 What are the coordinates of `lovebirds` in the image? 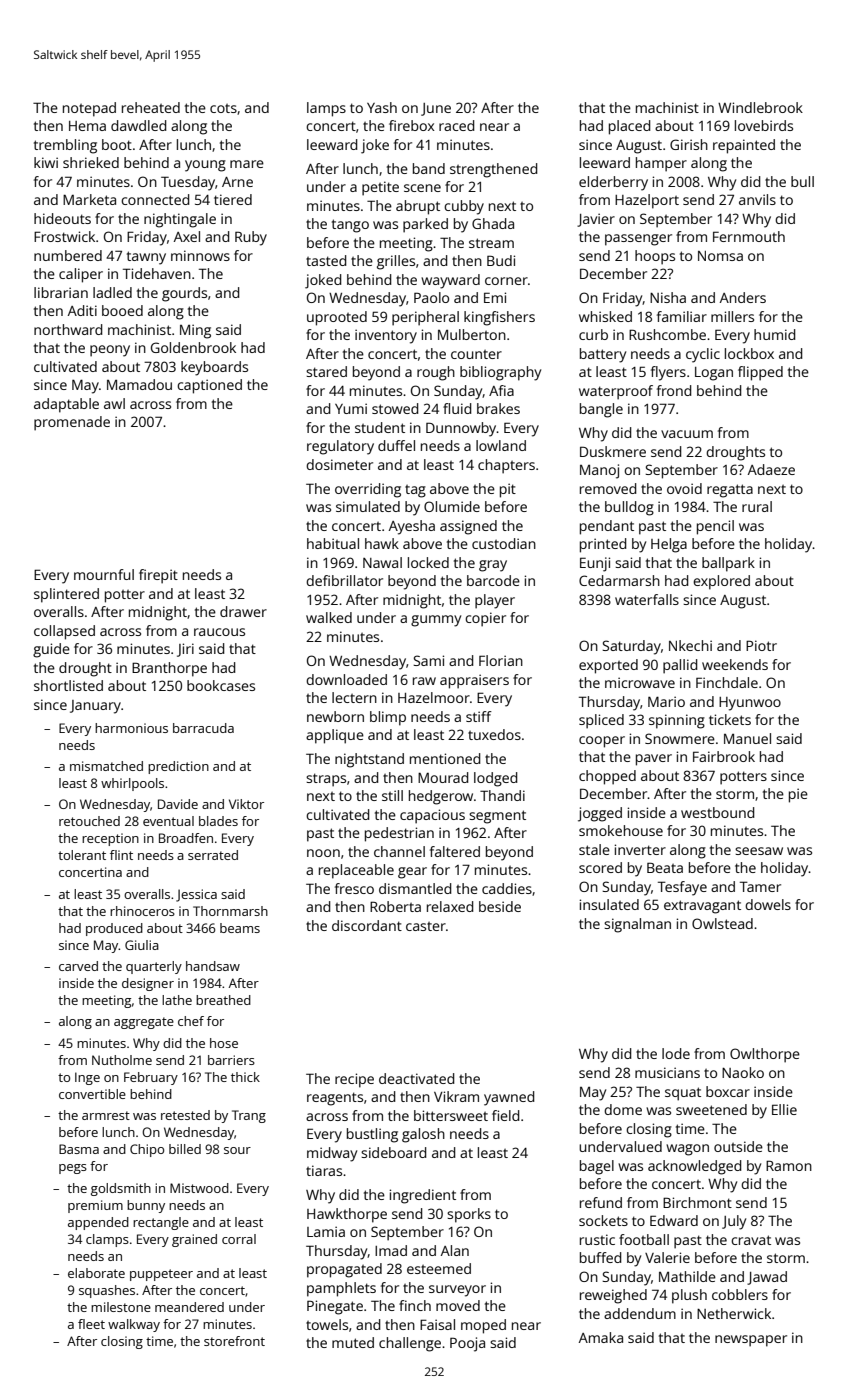 It's located at (764, 125).
